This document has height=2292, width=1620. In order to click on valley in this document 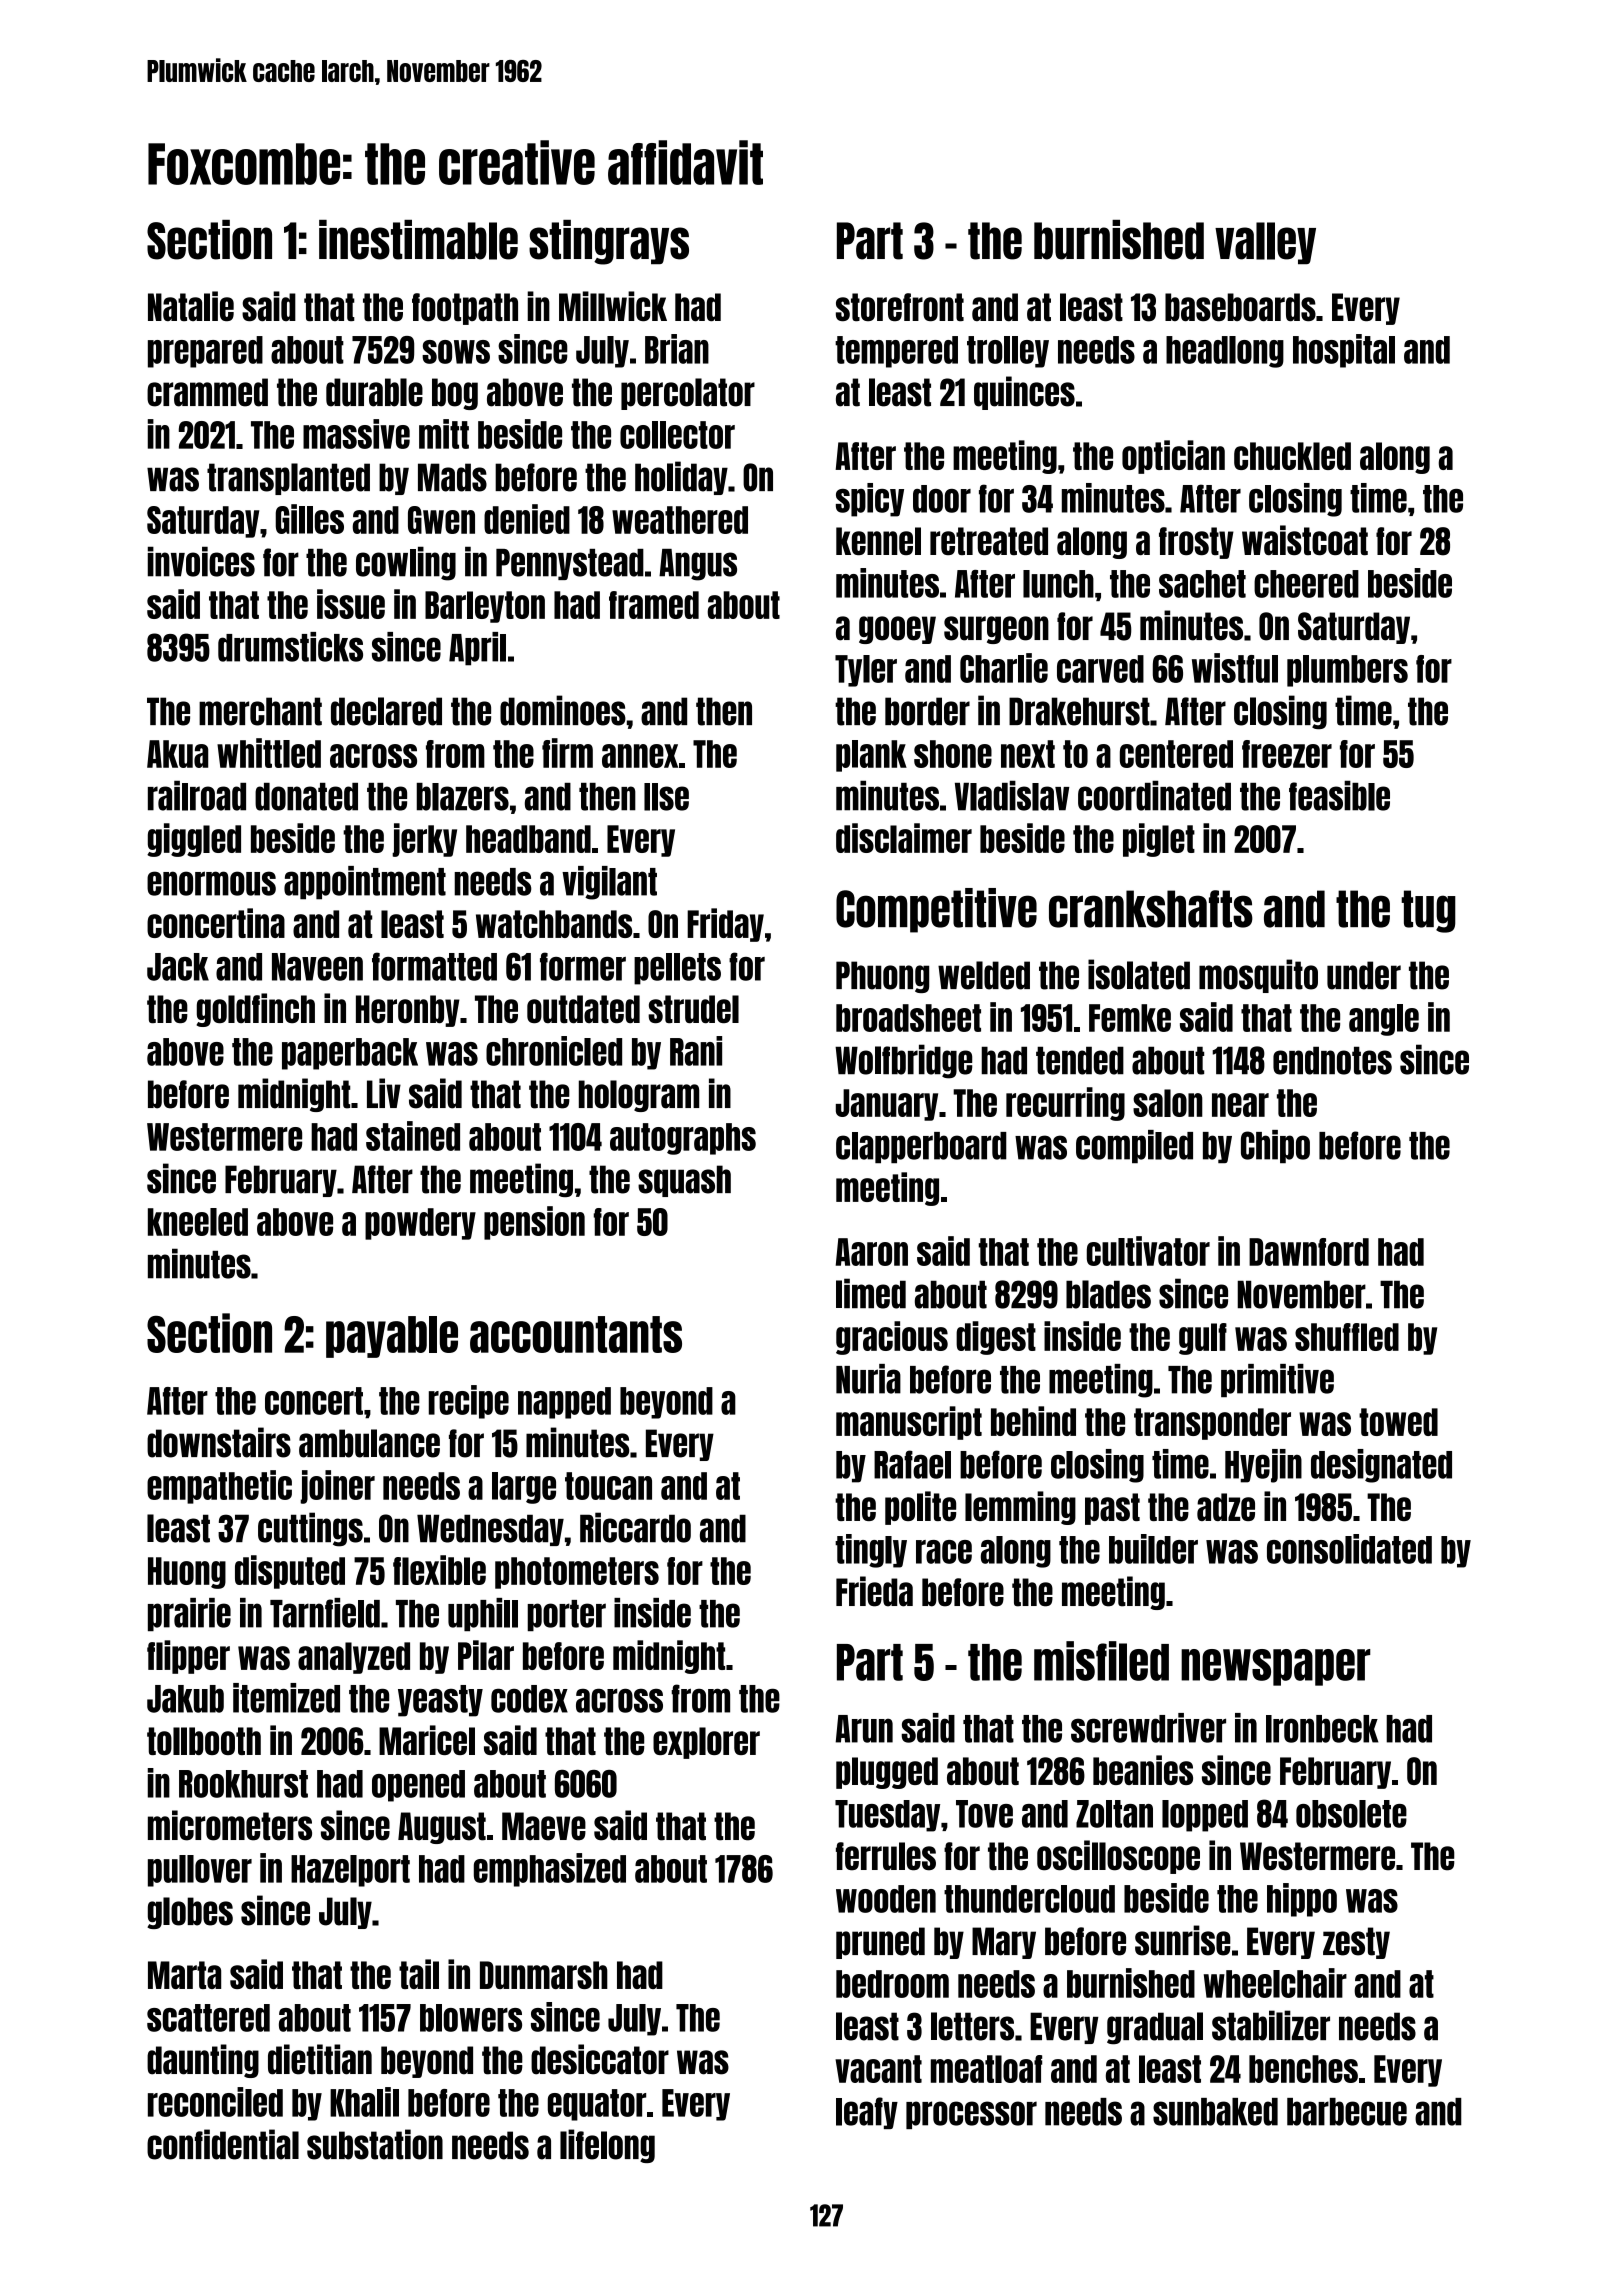, I will do `click(1265, 243)`.
